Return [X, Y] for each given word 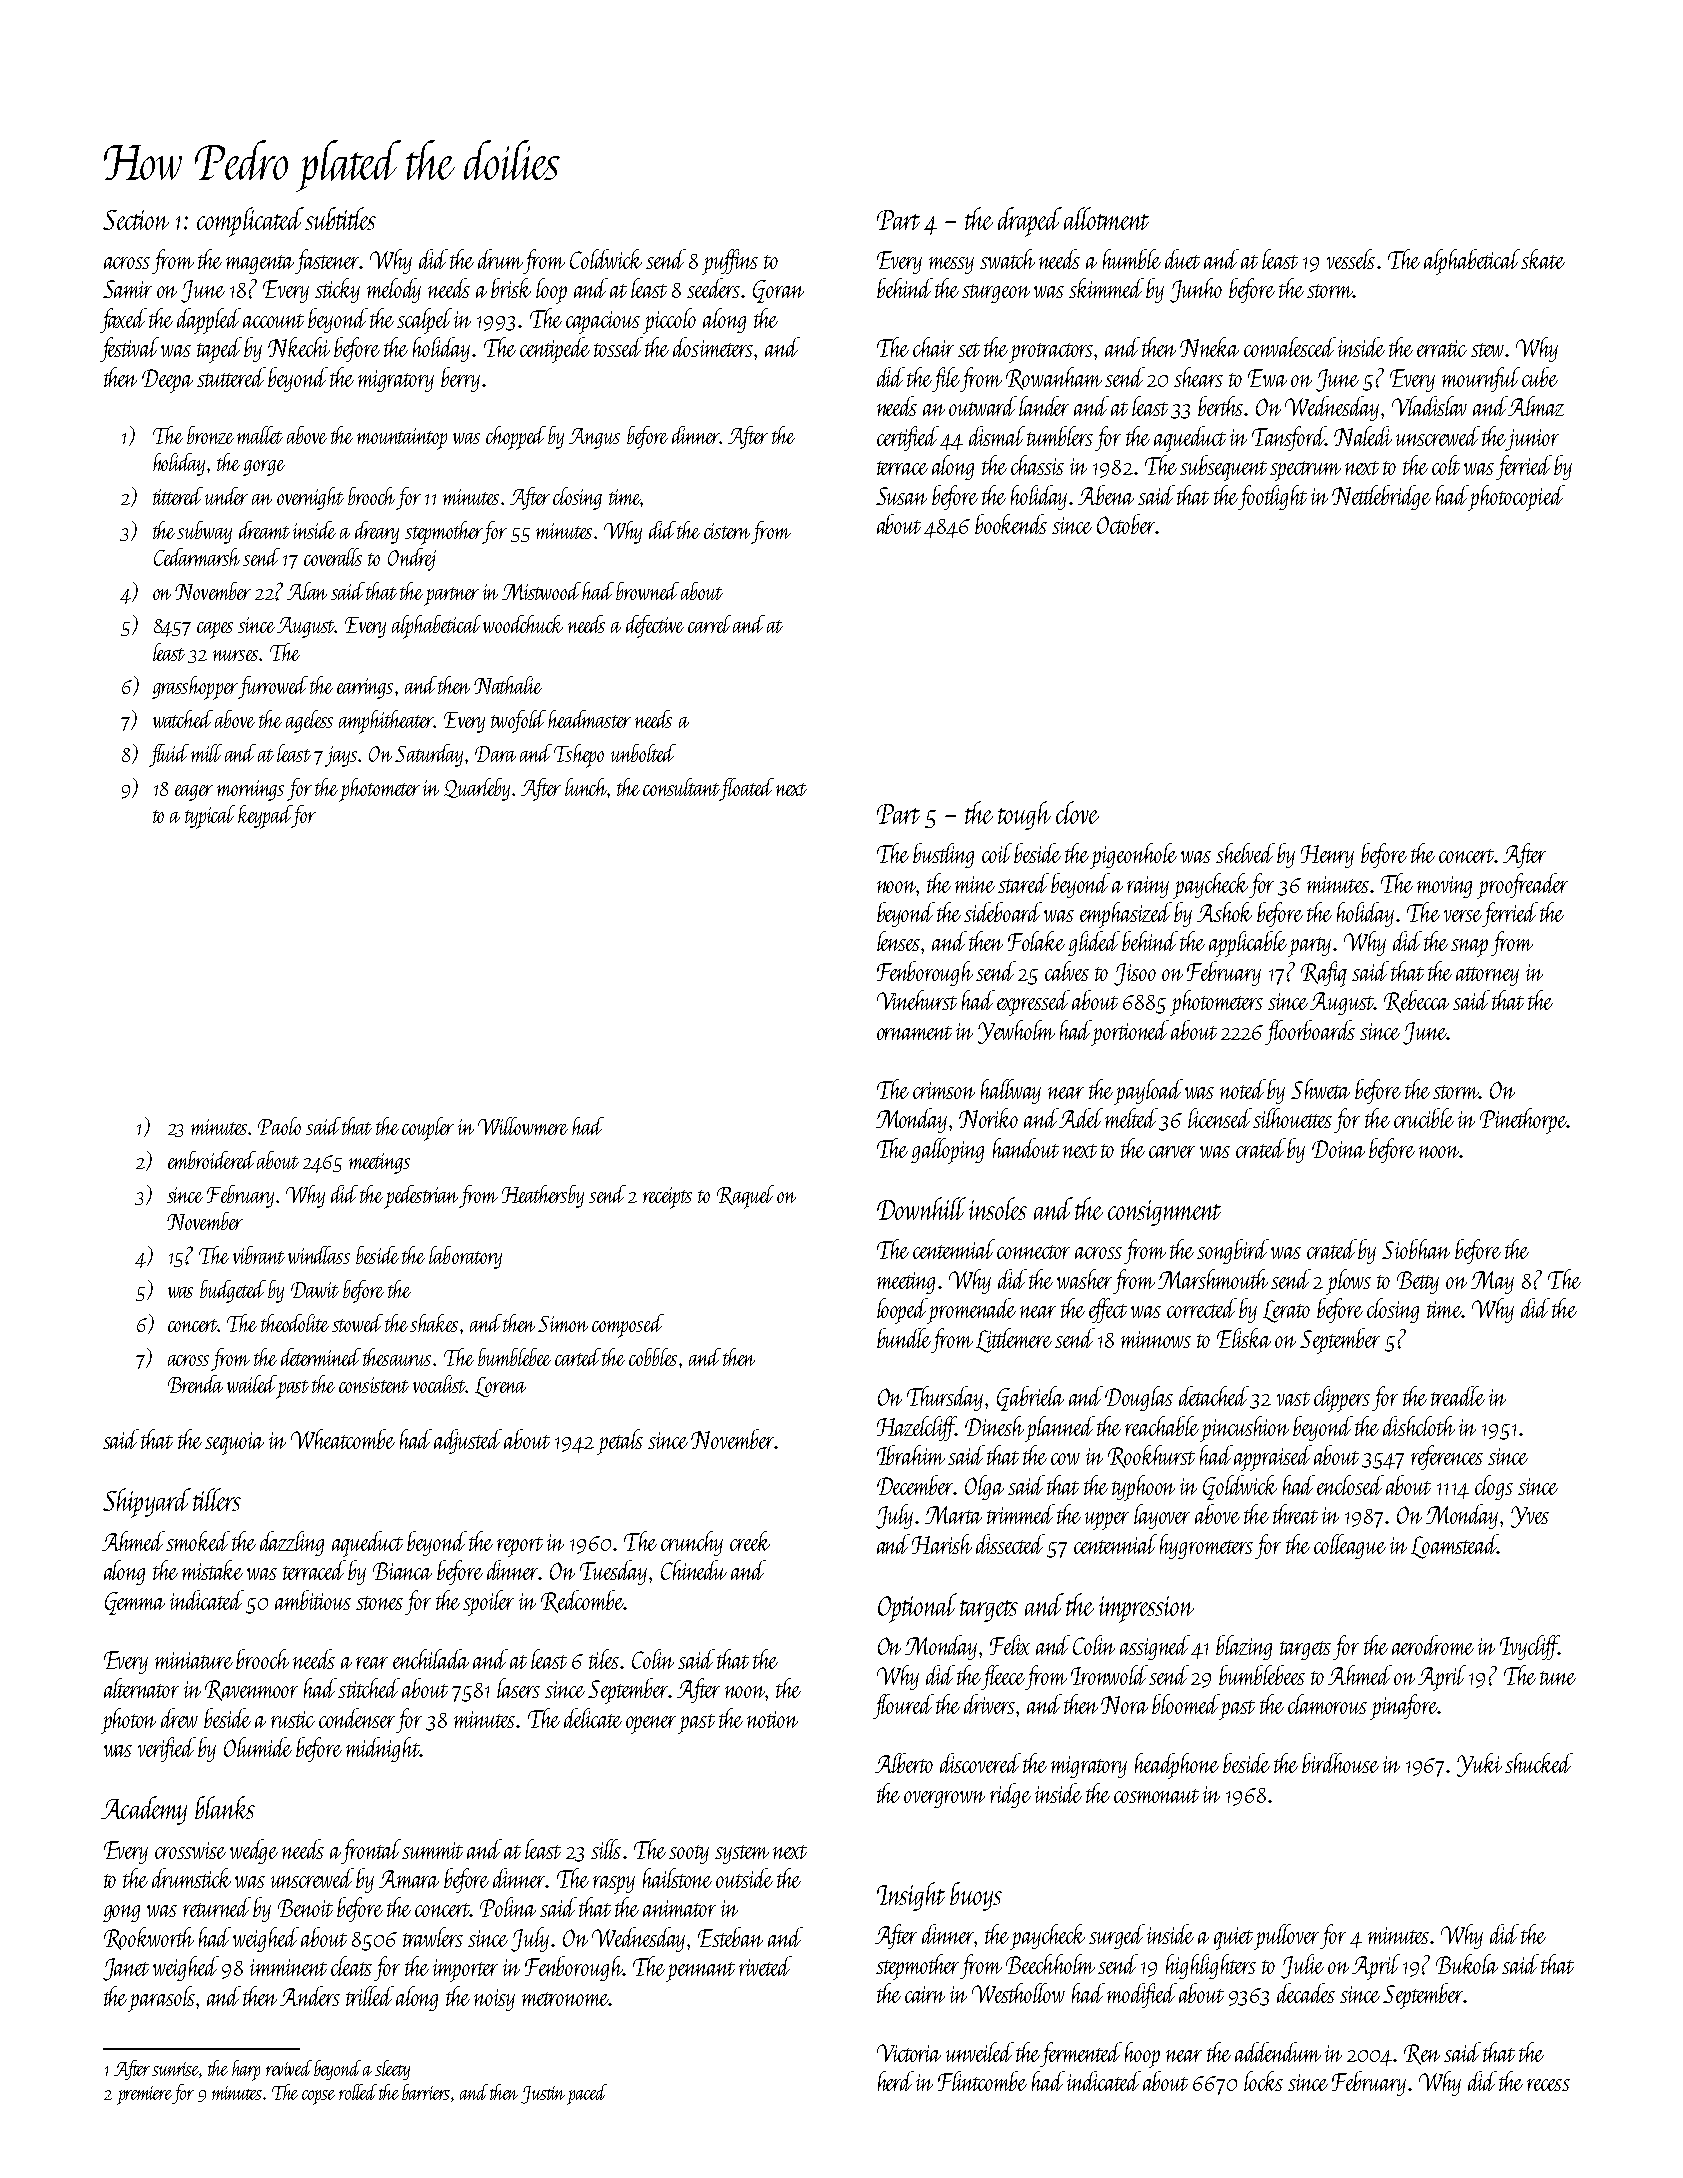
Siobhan [1416, 1249]
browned [647, 591]
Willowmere [523, 1126]
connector [1033, 1252]
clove [1077, 812]
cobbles [653, 1357]
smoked [198, 1541]
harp [246, 2070]
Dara [495, 754]
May [1492, 1282]
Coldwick [606, 259]
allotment [1106, 218]
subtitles [340, 218]
